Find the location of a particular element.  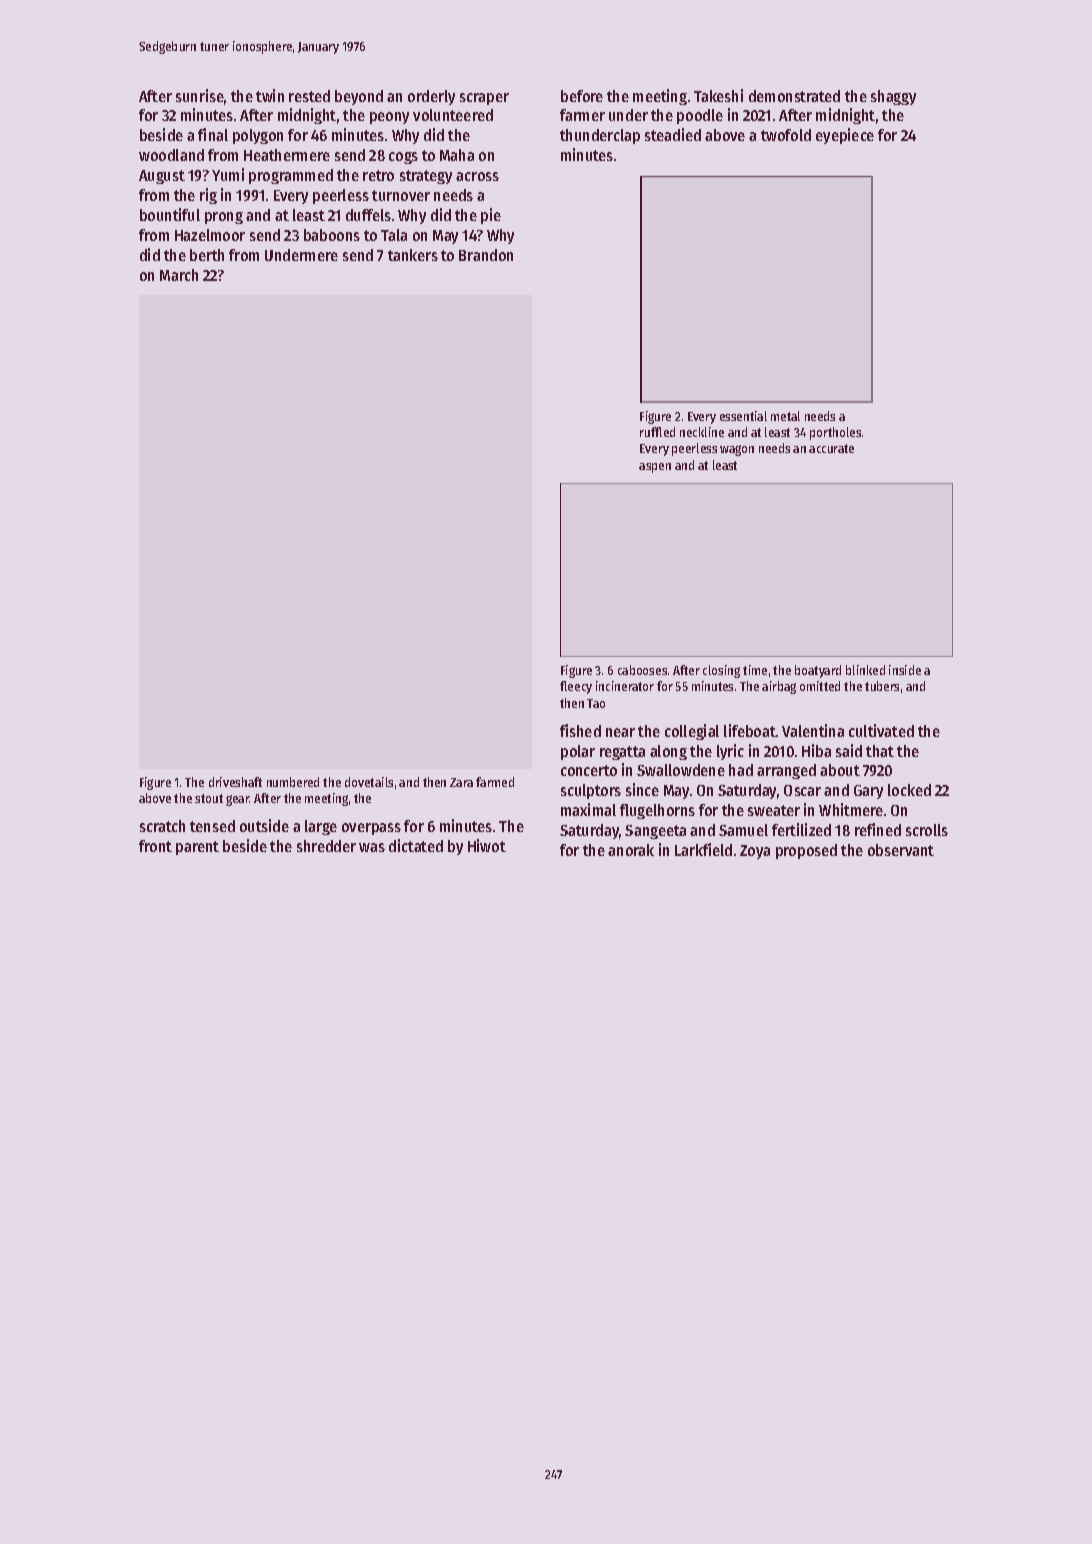

steadied is located at coordinates (673, 134).
